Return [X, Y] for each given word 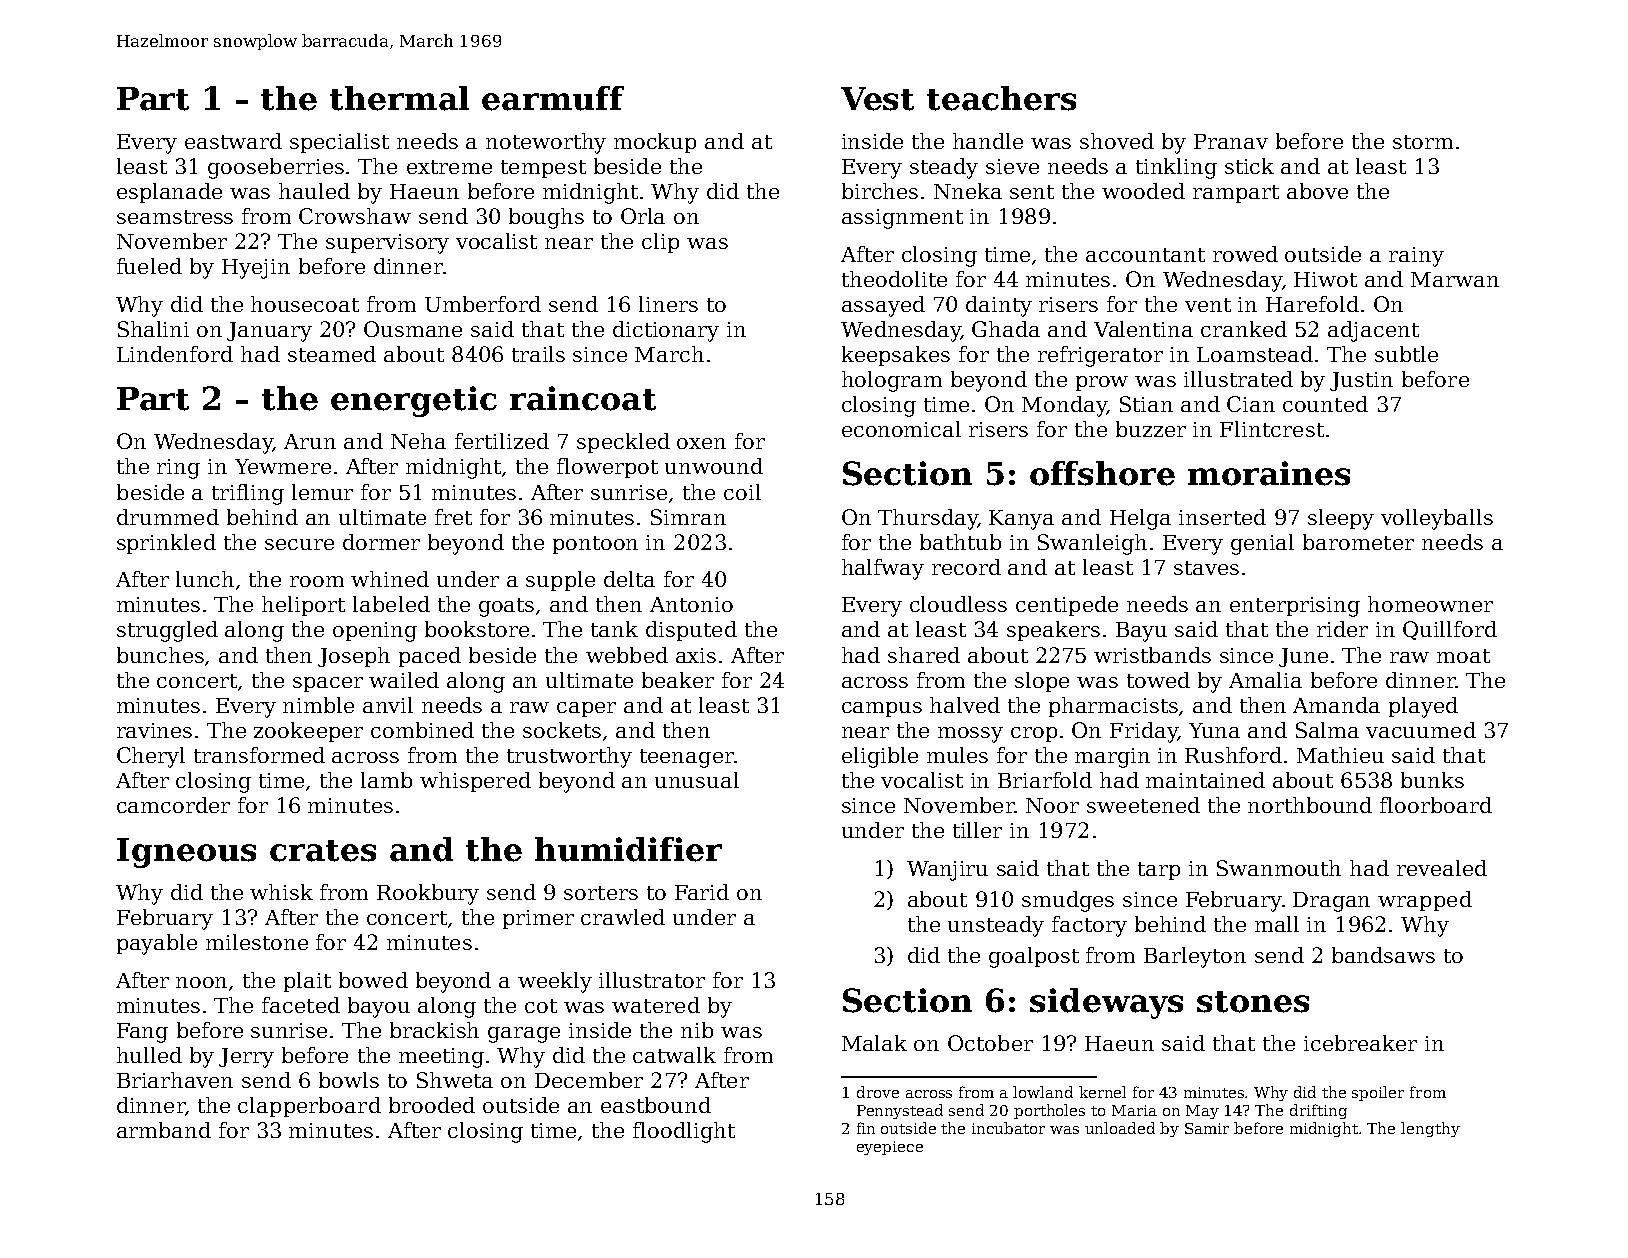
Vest [877, 99]
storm [1423, 142]
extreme [449, 167]
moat [1463, 656]
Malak [874, 1043]
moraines [1269, 473]
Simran [688, 517]
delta [629, 579]
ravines [154, 730]
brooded [432, 1105]
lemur [322, 492]
